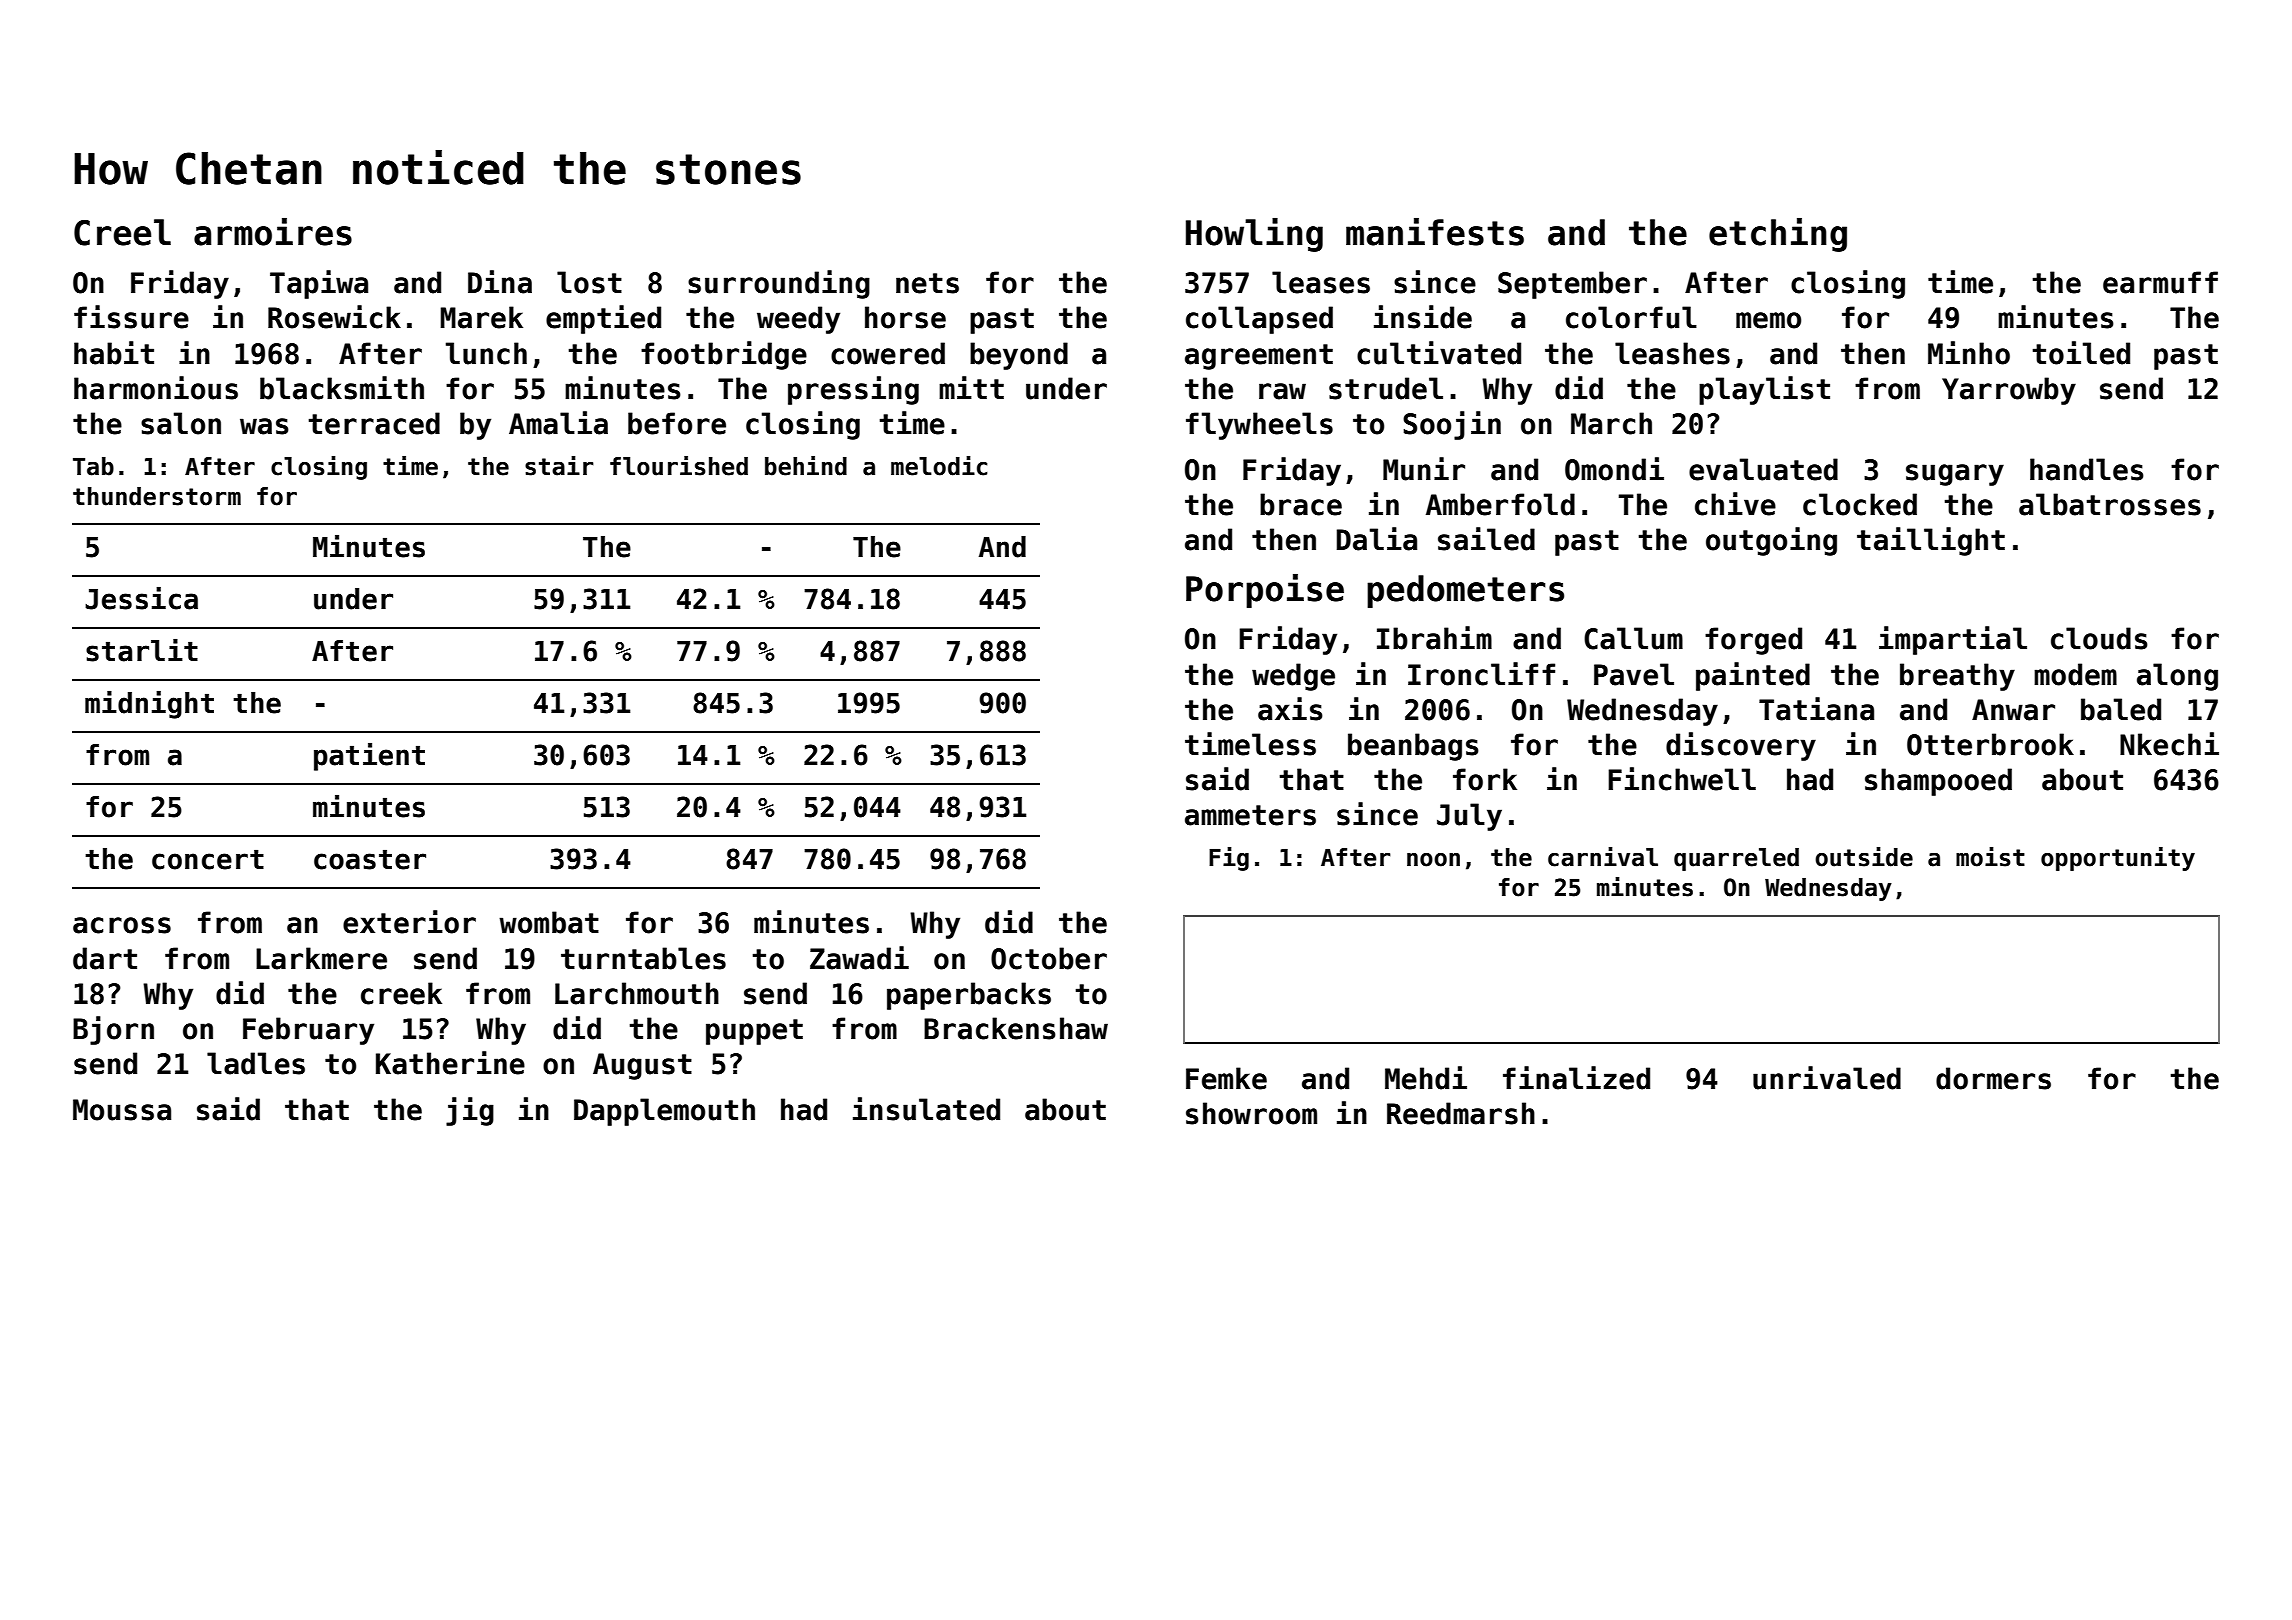  Describe the element at coordinates (208, 859) in the screenshot. I see `concert` at that location.
